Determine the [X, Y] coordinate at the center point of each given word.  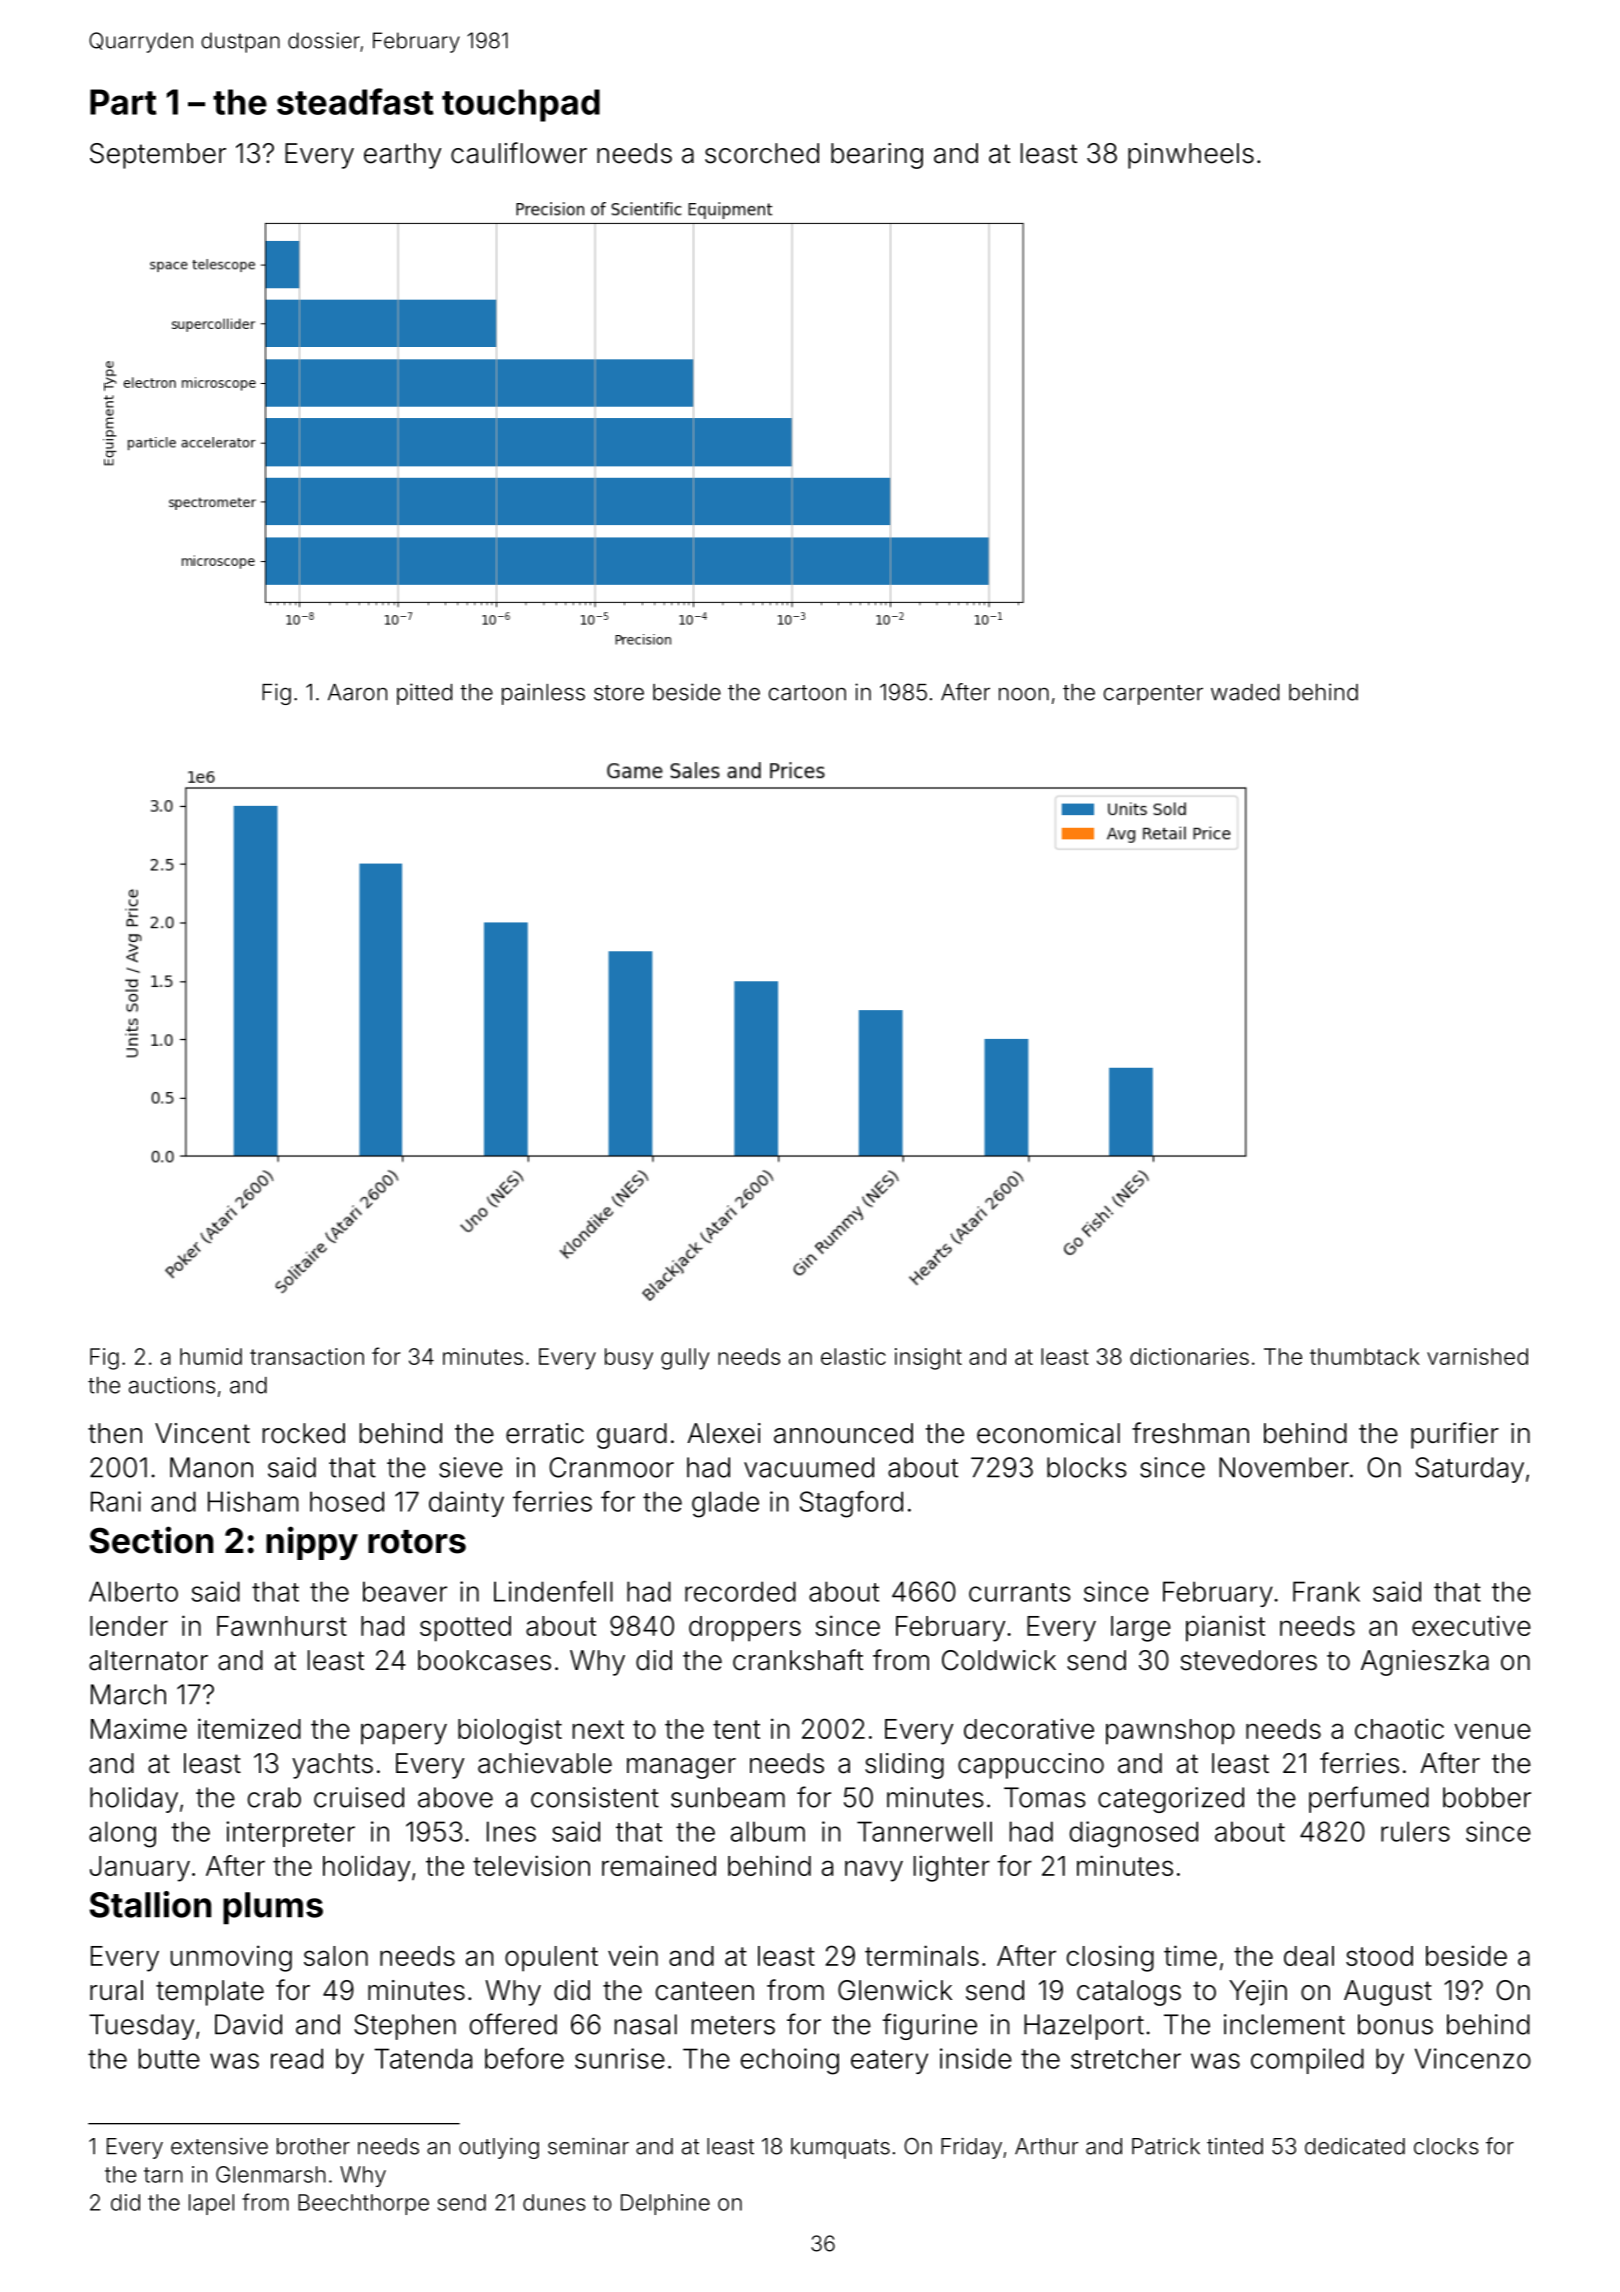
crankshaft [798, 1660]
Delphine [665, 2204]
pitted [424, 694]
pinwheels [1191, 156]
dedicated [1355, 2146]
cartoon [807, 693]
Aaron [357, 692]
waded [1245, 692]
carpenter [1153, 695]
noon [1024, 694]
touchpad [521, 105]
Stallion [150, 1904]
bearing [877, 156]
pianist [1225, 1628]
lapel [211, 2204]
